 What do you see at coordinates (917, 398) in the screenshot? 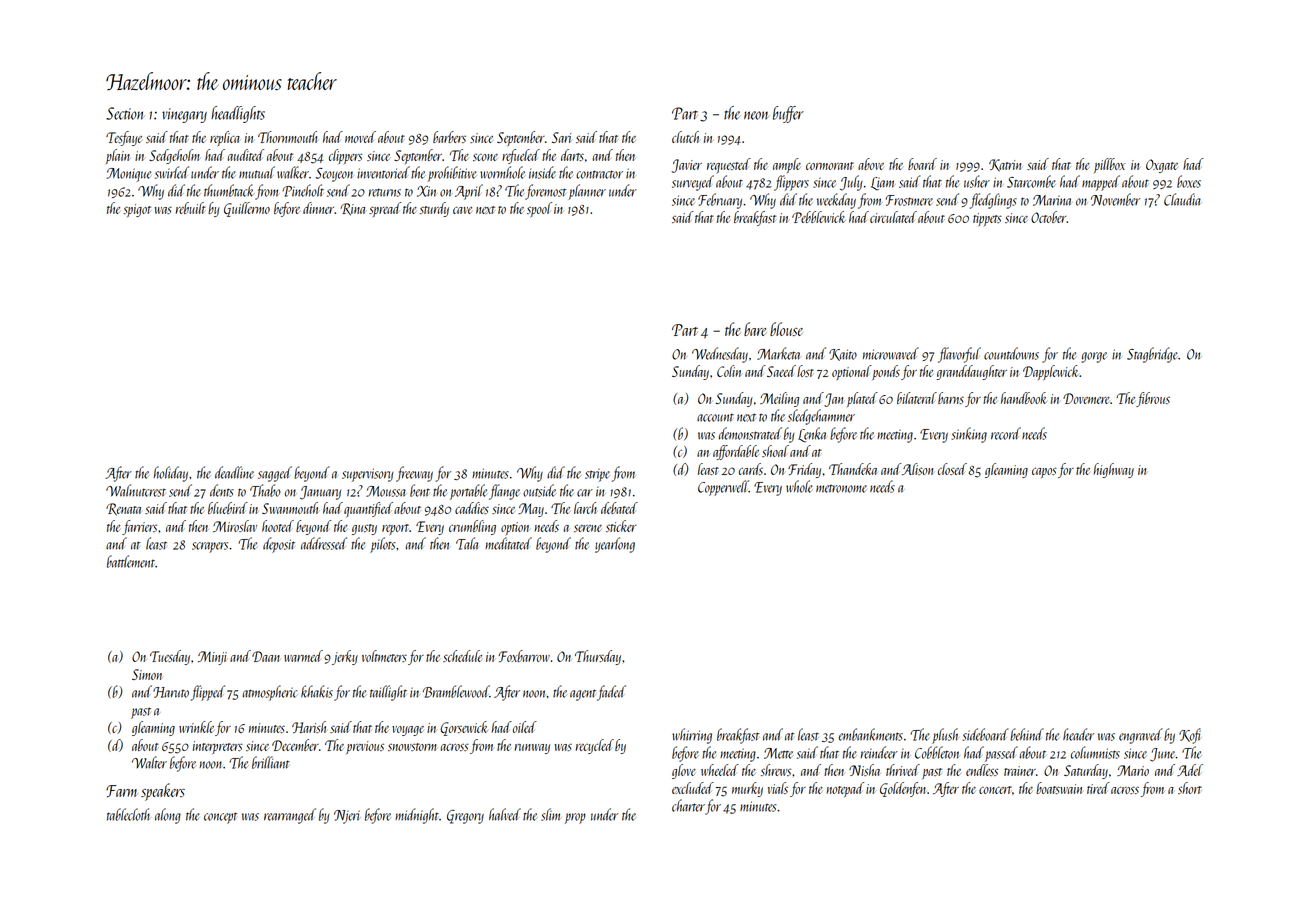
I see `bilateral` at bounding box center [917, 398].
